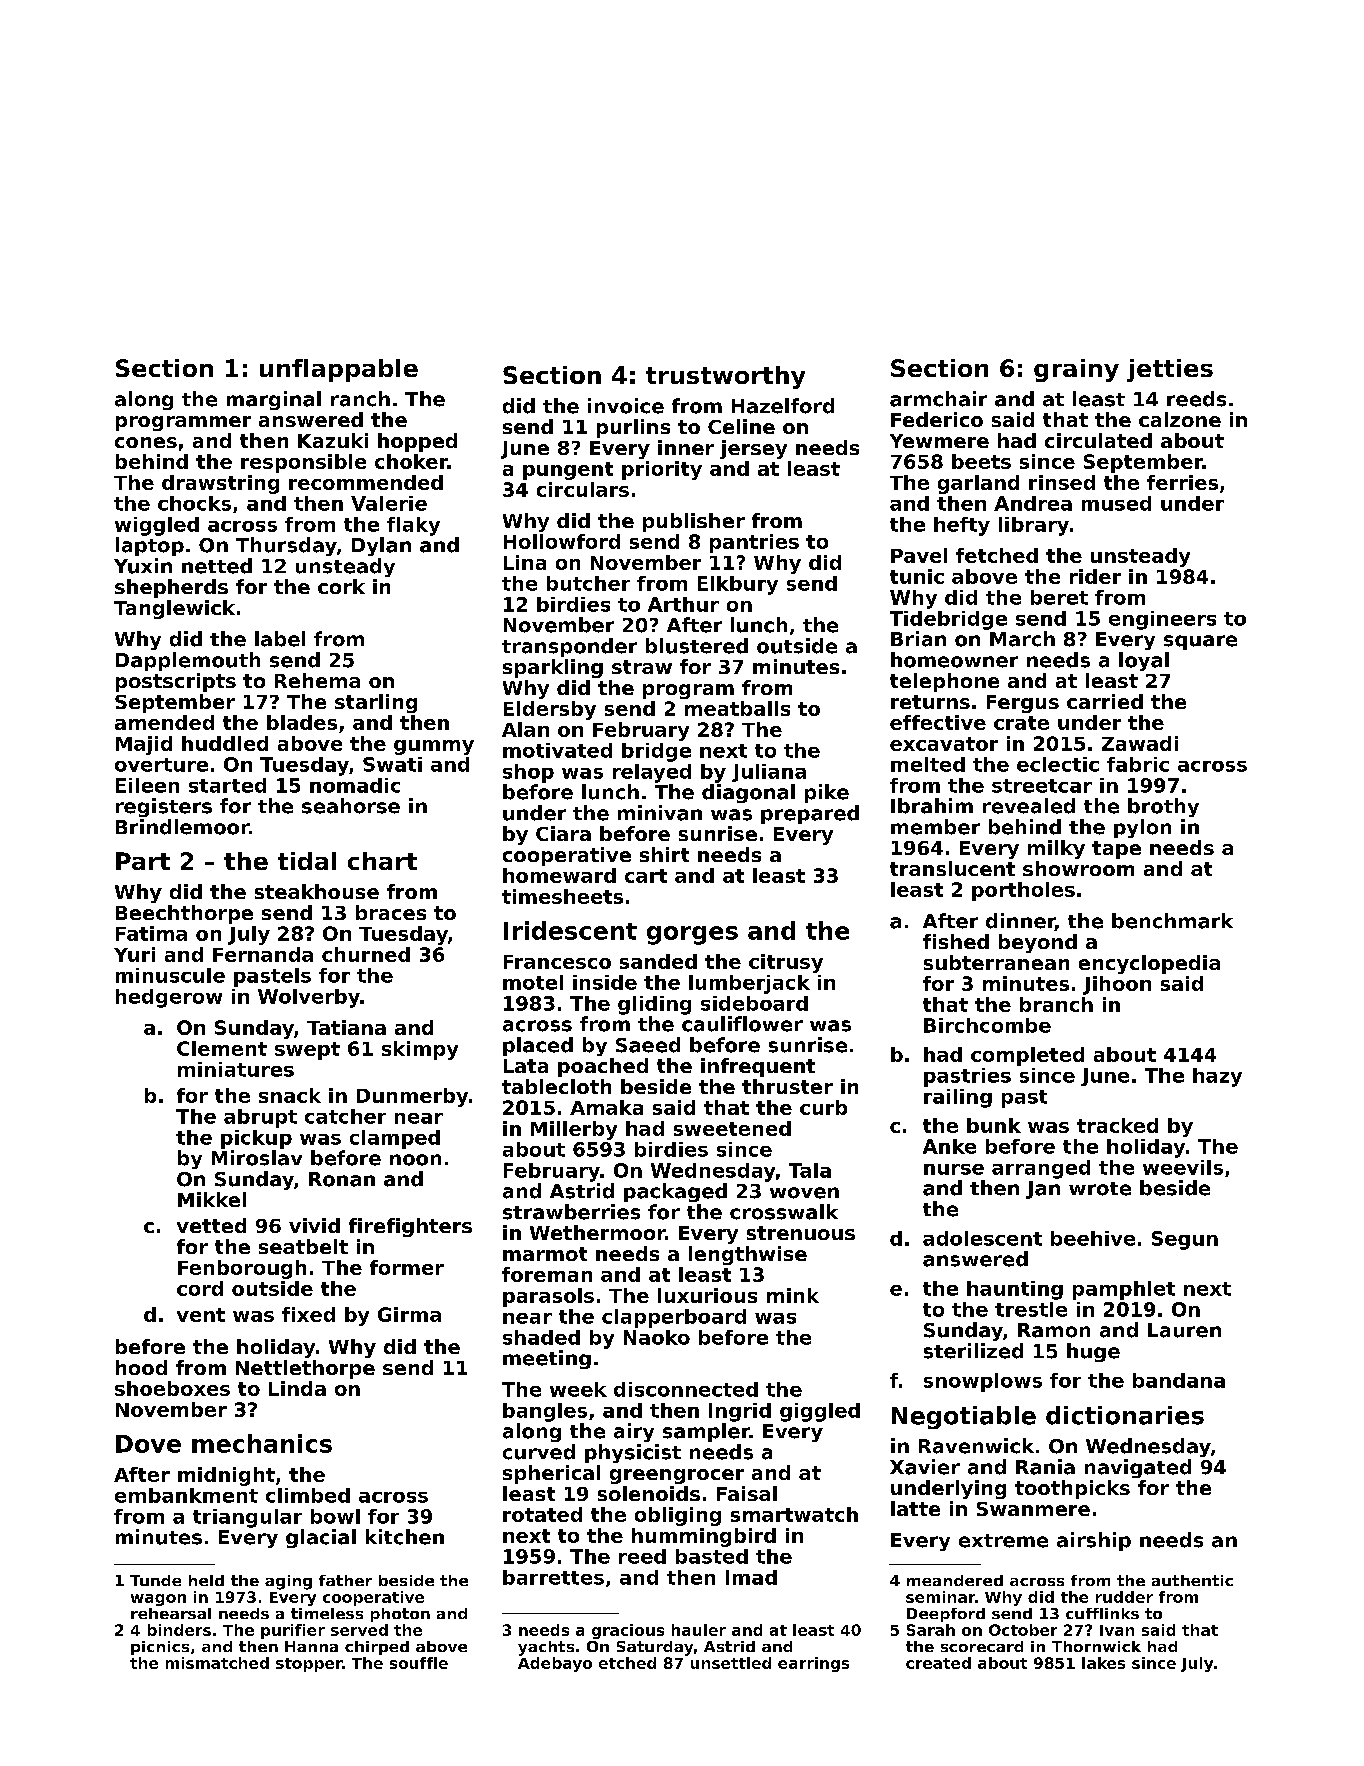 This page has height=1766, width=1364. Describe the element at coordinates (146, 442) in the page. I see `cones` at that location.
